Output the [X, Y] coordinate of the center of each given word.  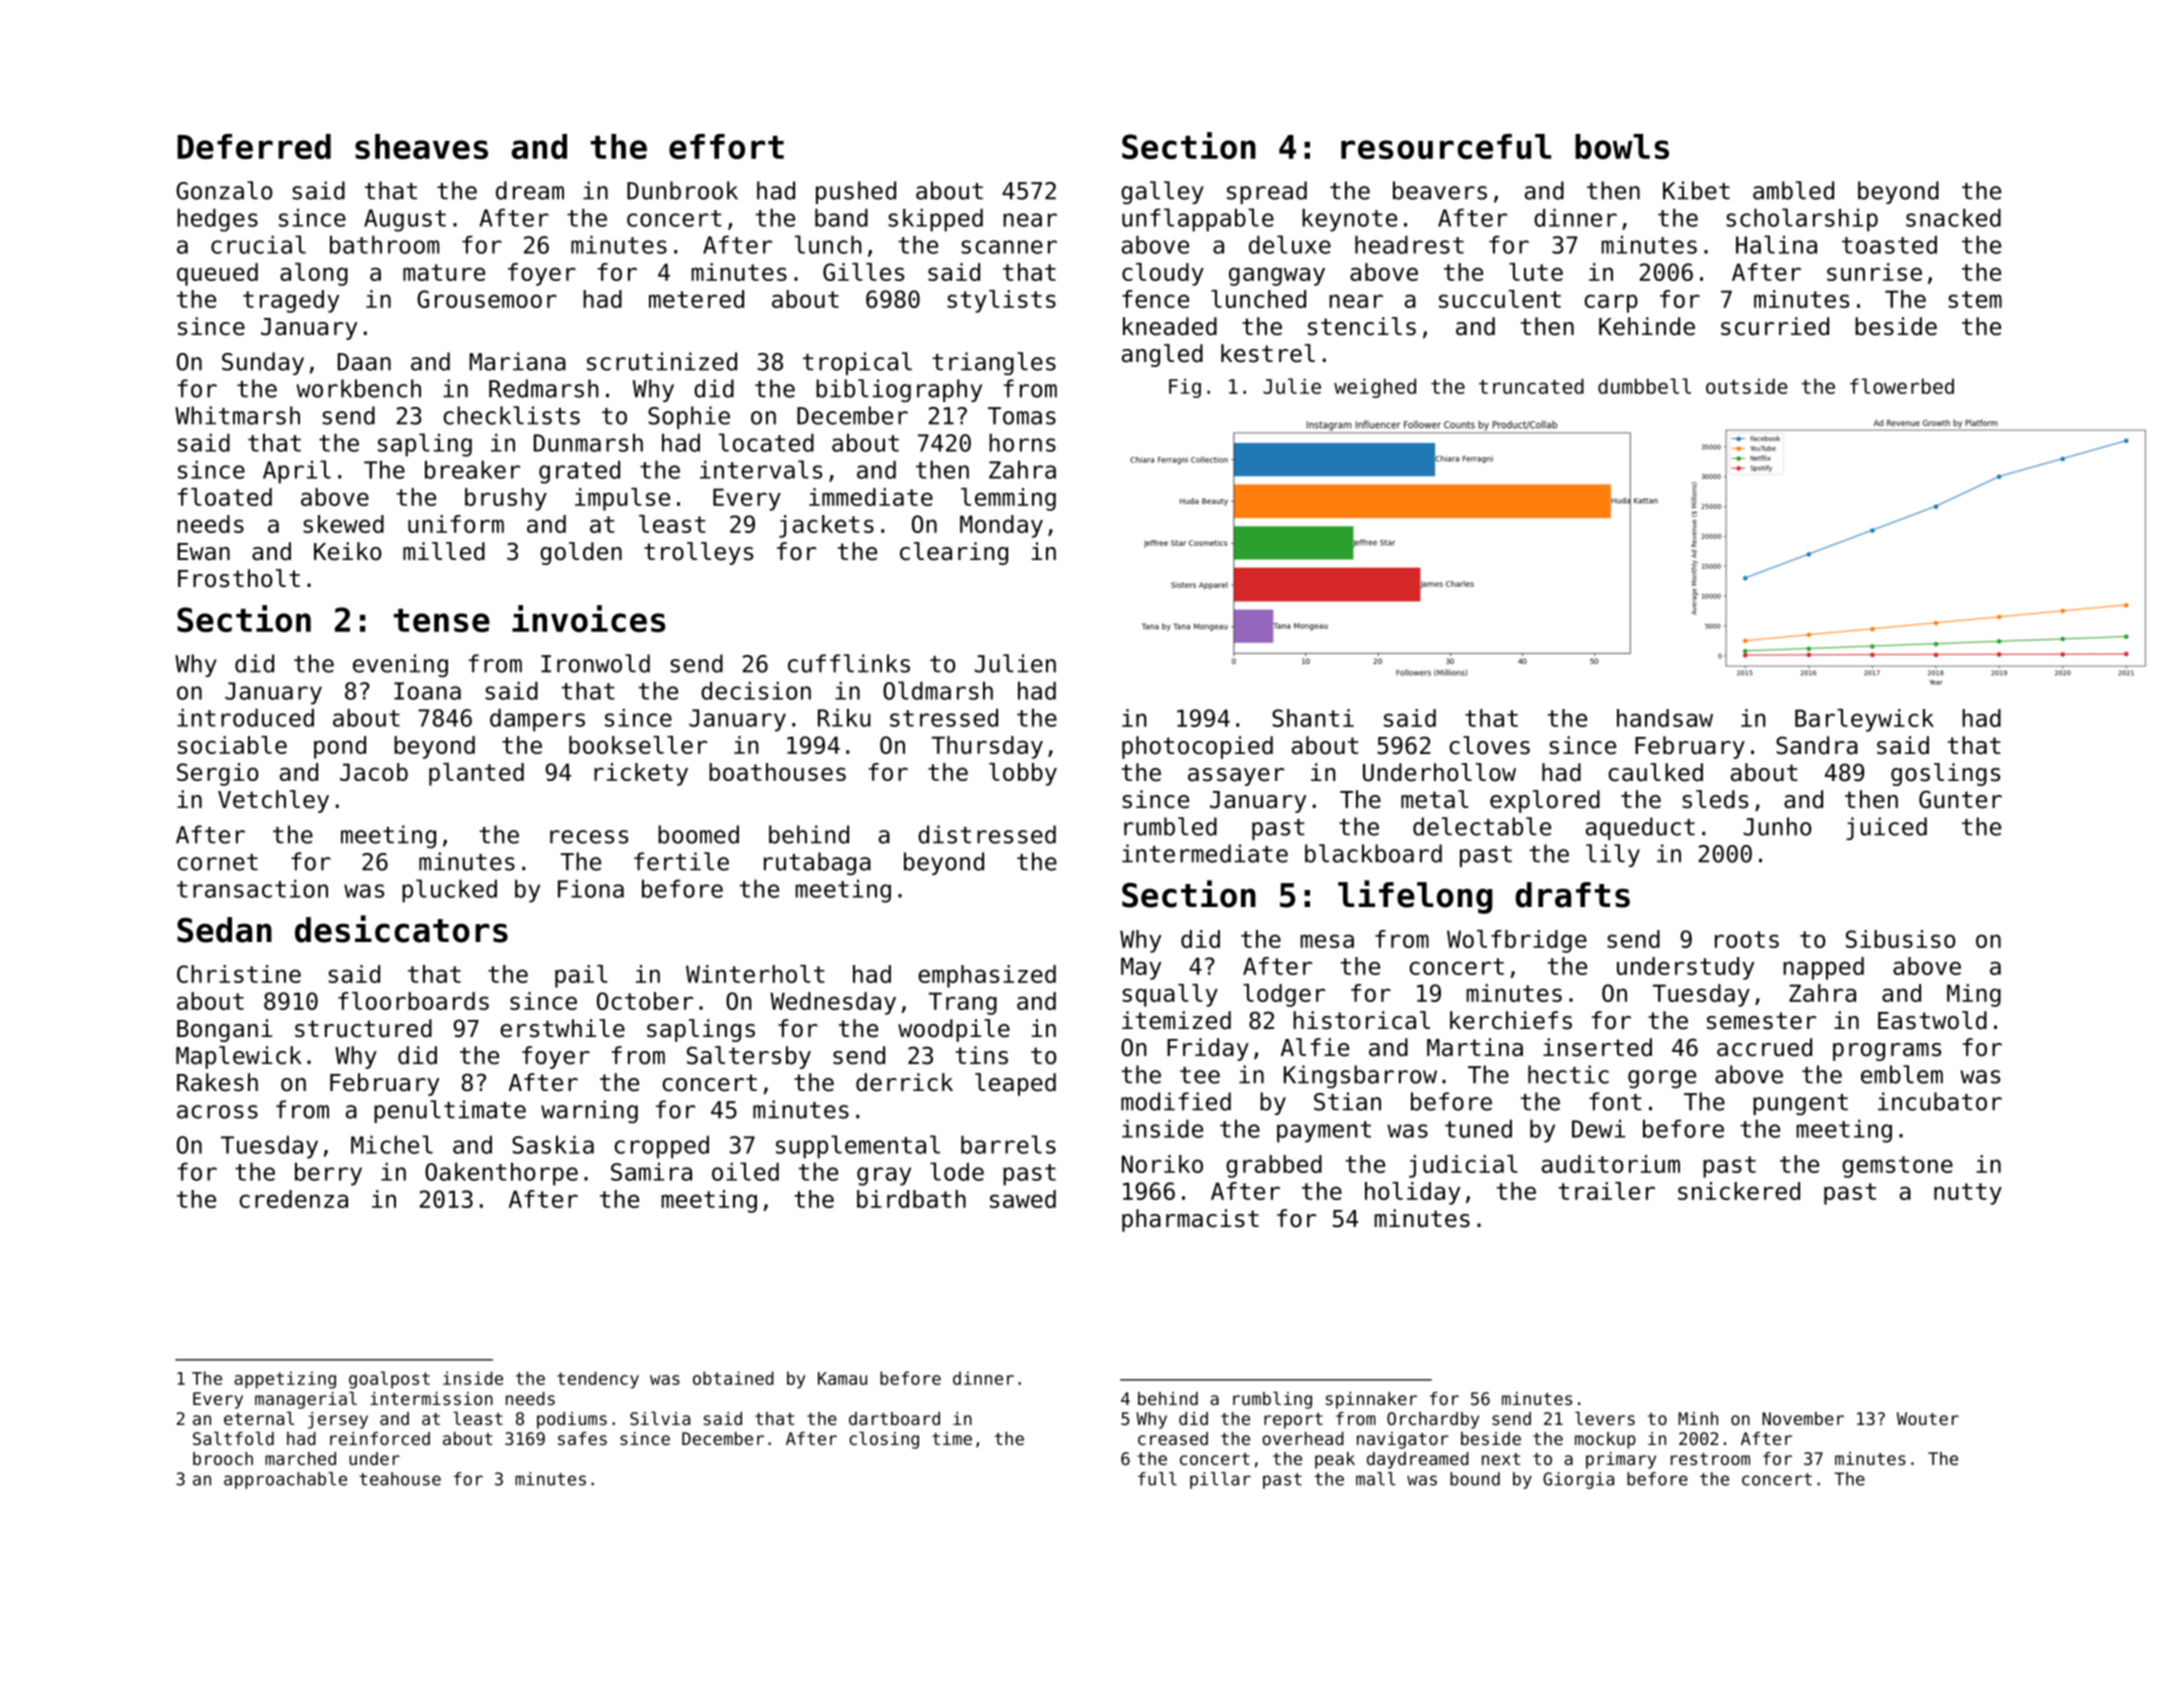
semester [1761, 1021]
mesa [1327, 941]
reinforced [380, 1438]
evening [400, 665]
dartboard [894, 1418]
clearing [954, 553]
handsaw [1665, 718]
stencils [1362, 326]
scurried [1775, 326]
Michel [392, 1144]
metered [696, 299]
